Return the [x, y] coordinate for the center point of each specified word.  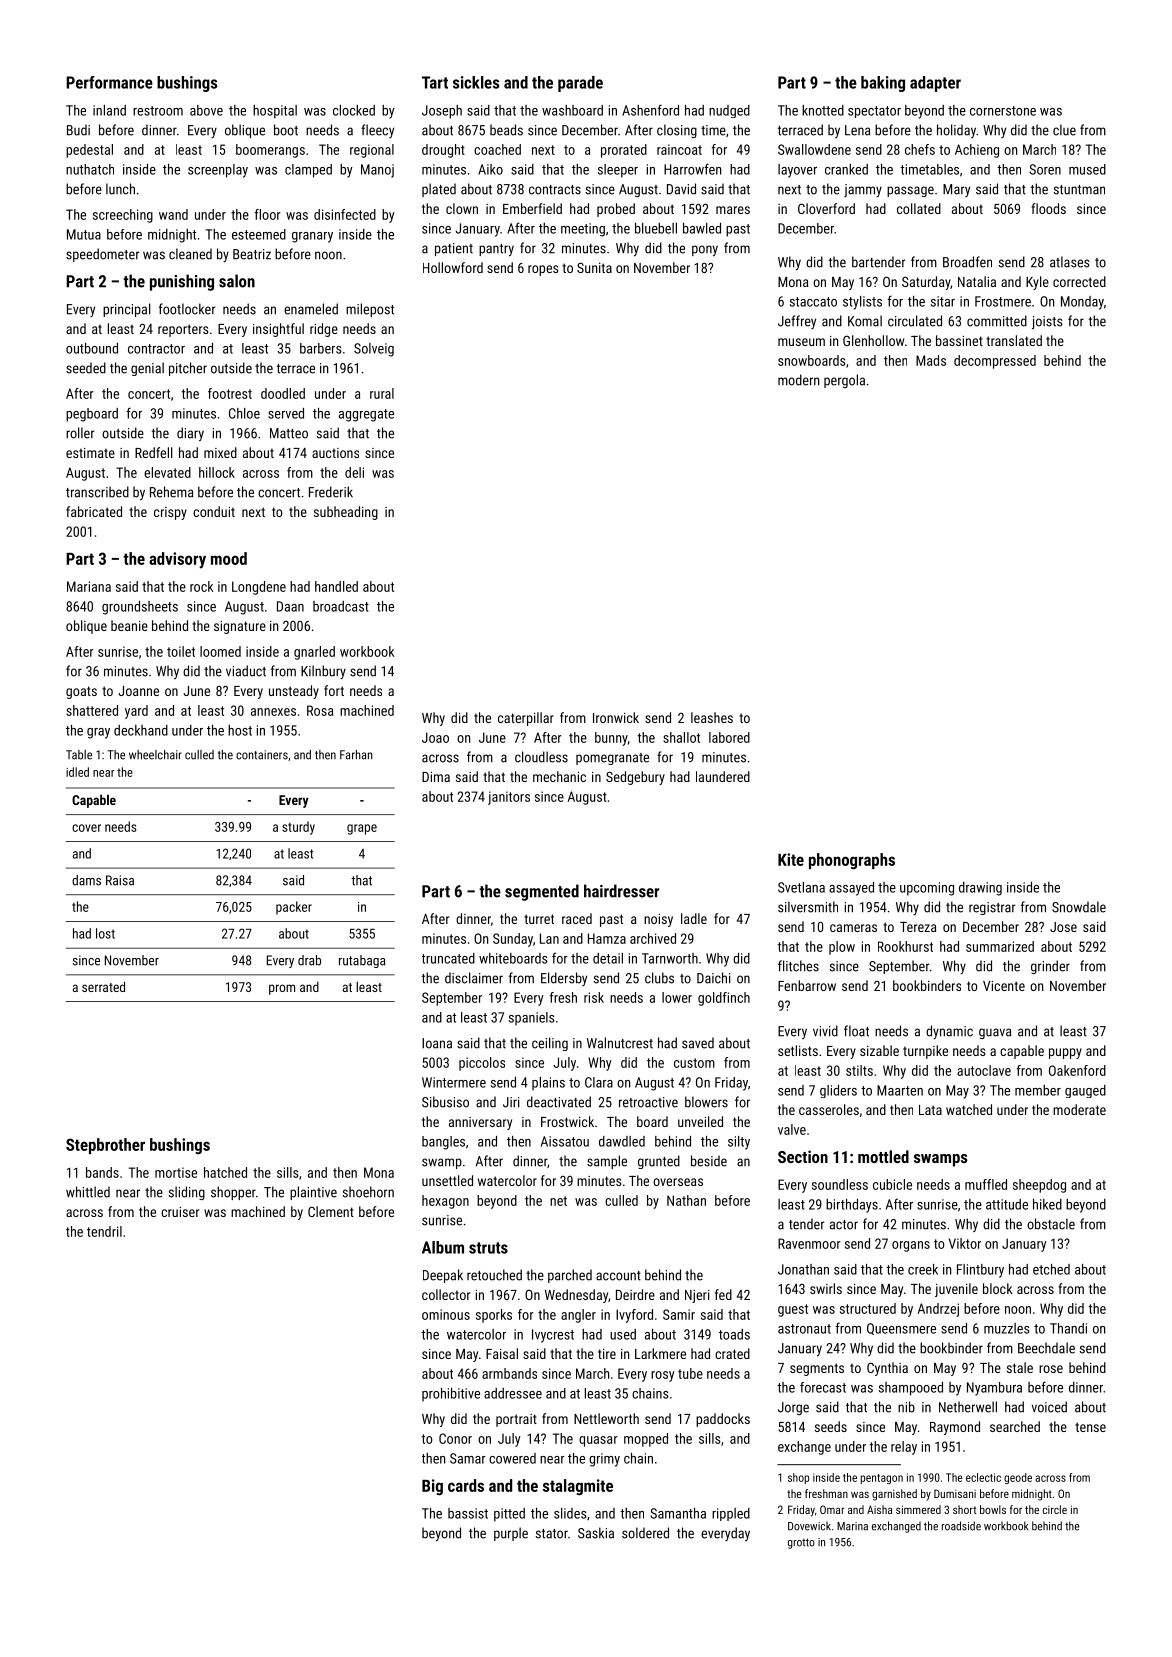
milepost [370, 310]
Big [432, 1487]
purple [511, 1534]
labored [729, 737]
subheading [346, 513]
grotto [801, 1543]
